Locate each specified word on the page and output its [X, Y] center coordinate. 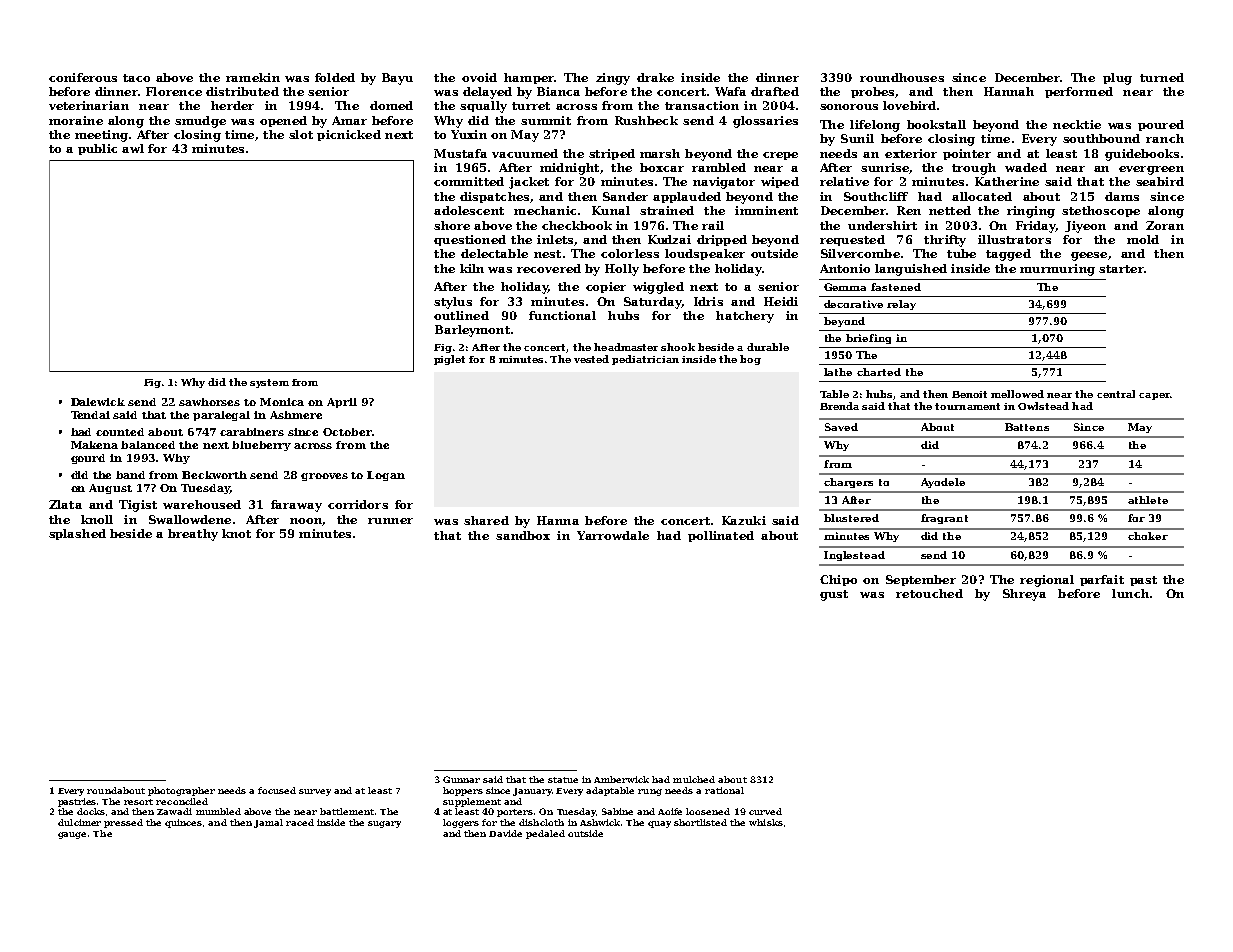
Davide [505, 833]
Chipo [838, 580]
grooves [324, 477]
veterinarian [89, 105]
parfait [1102, 580]
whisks [766, 822]
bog [750, 360]
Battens [1027, 427]
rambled [719, 167]
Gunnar [461, 779]
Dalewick [98, 402]
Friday [1036, 227]
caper [1154, 396]
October [347, 432]
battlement [347, 811]
